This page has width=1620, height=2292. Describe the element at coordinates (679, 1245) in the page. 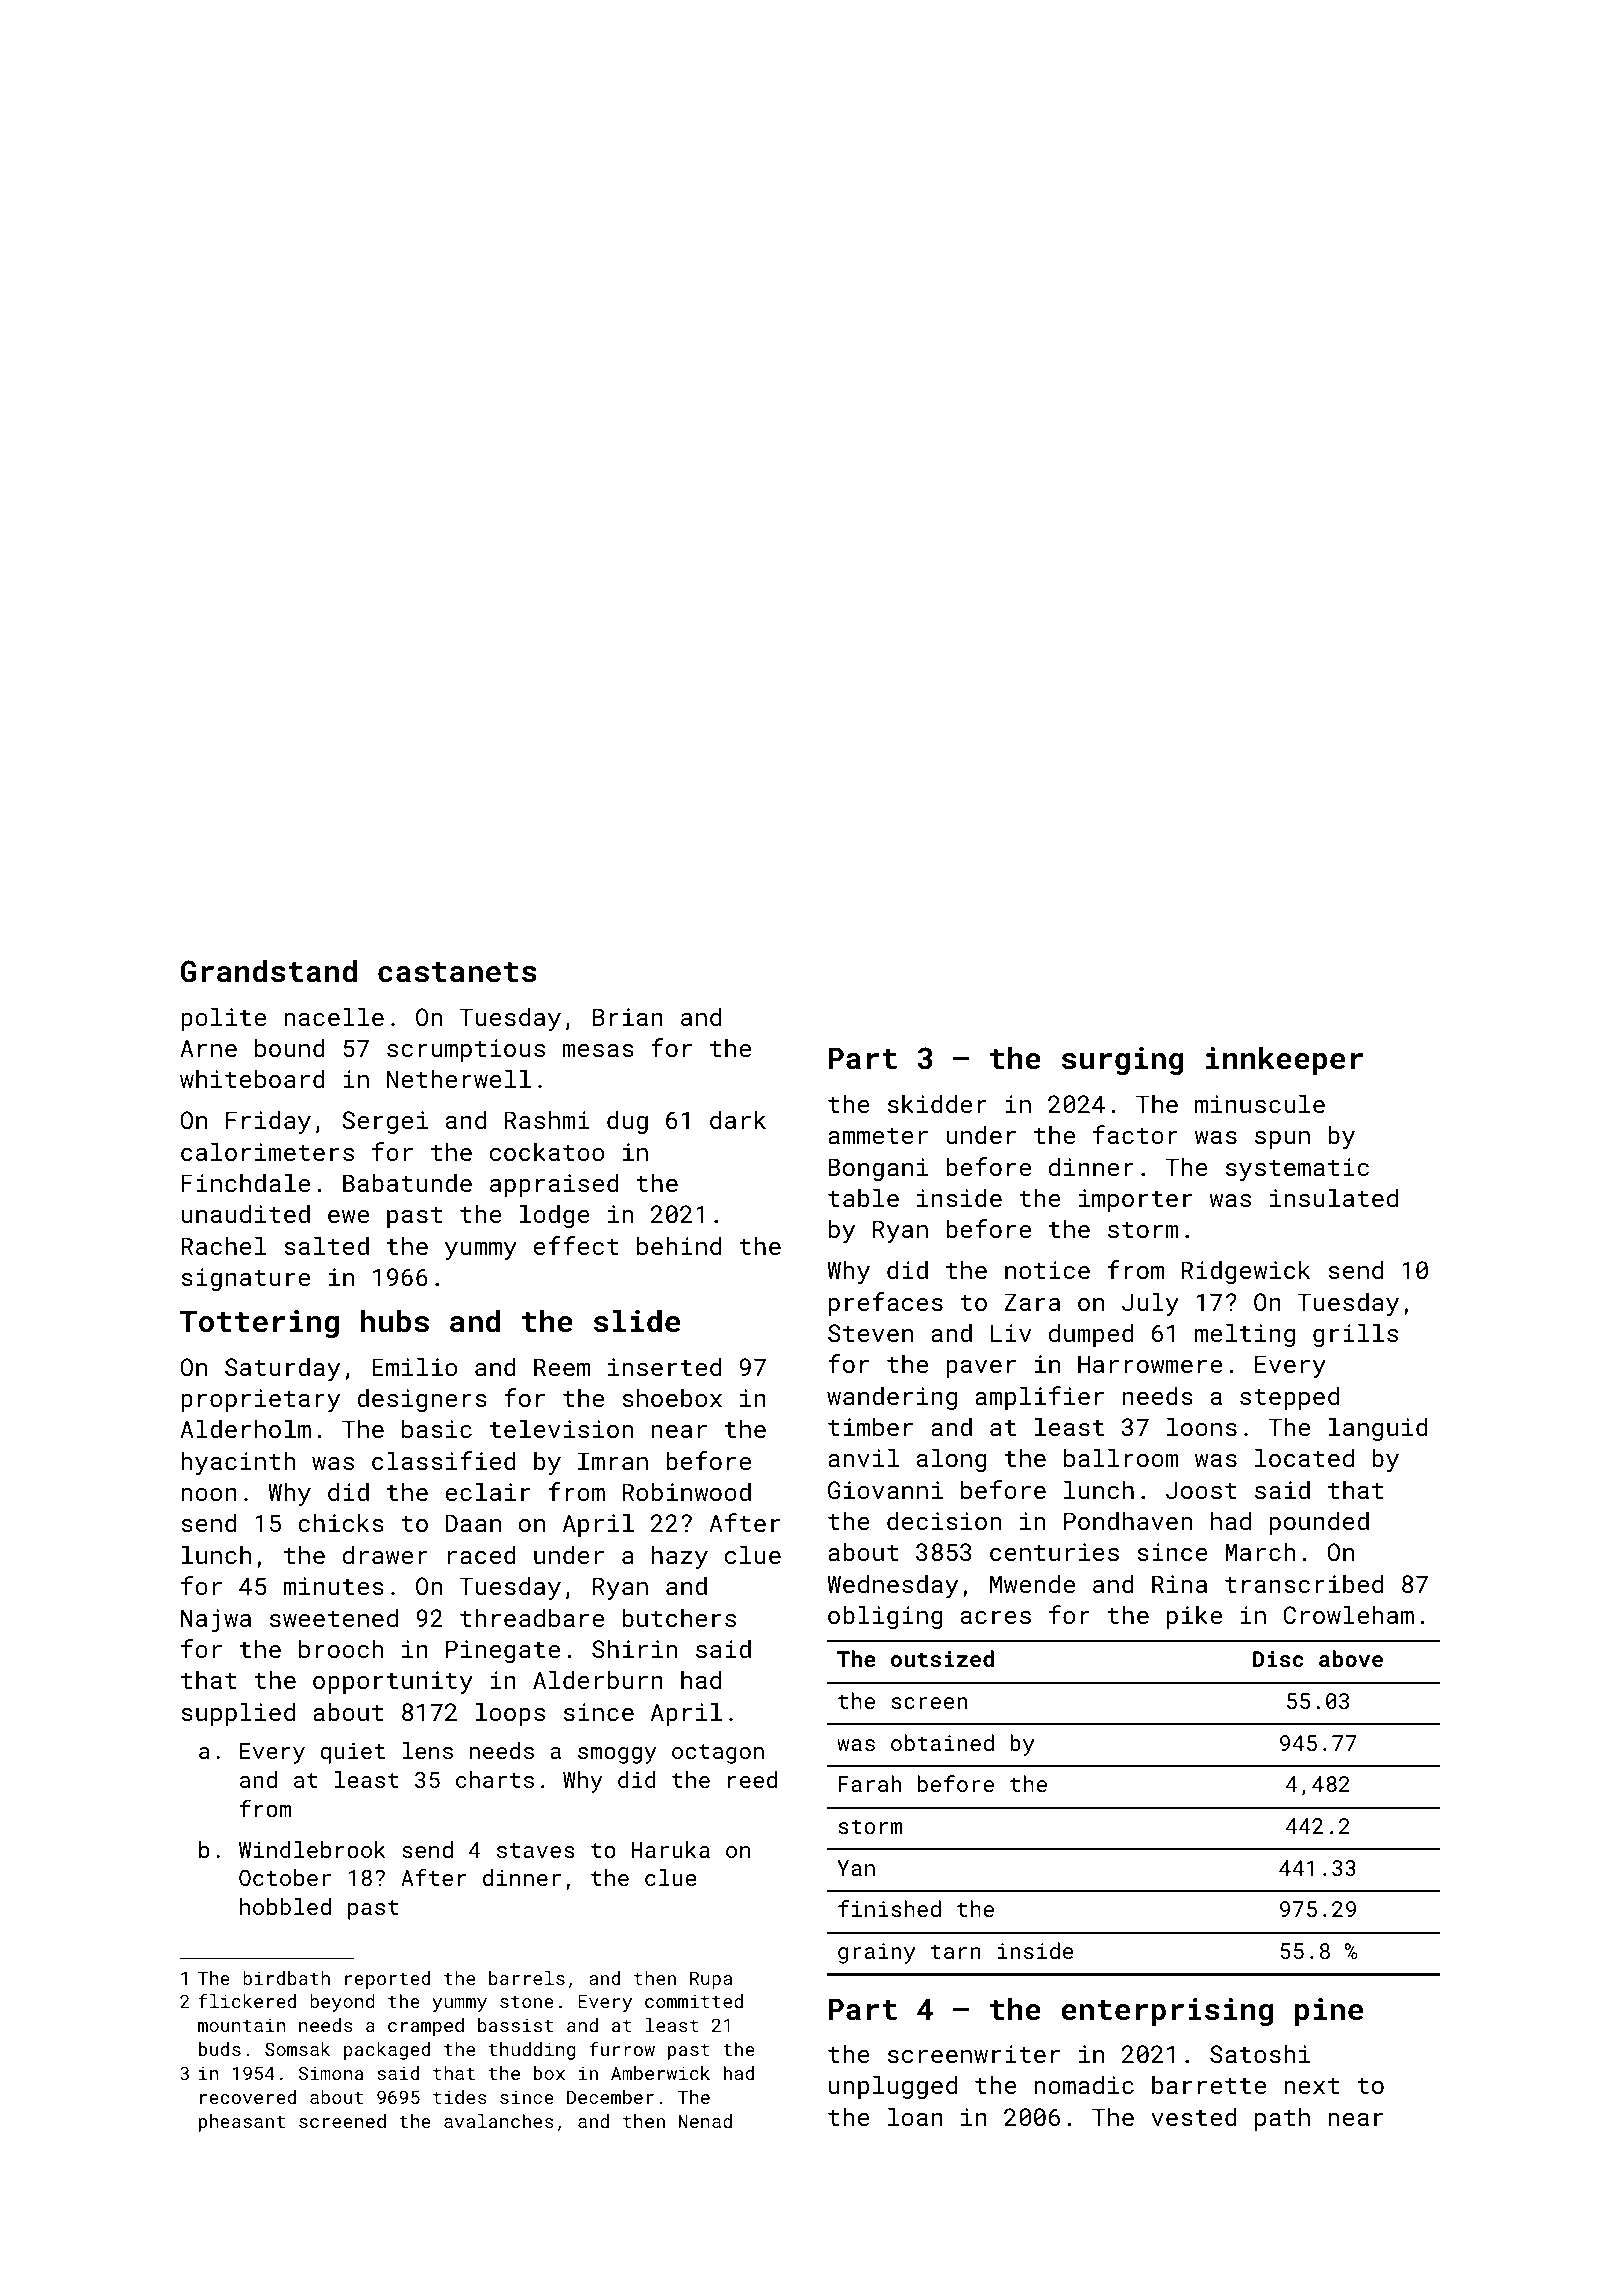

I see `behind` at that location.
